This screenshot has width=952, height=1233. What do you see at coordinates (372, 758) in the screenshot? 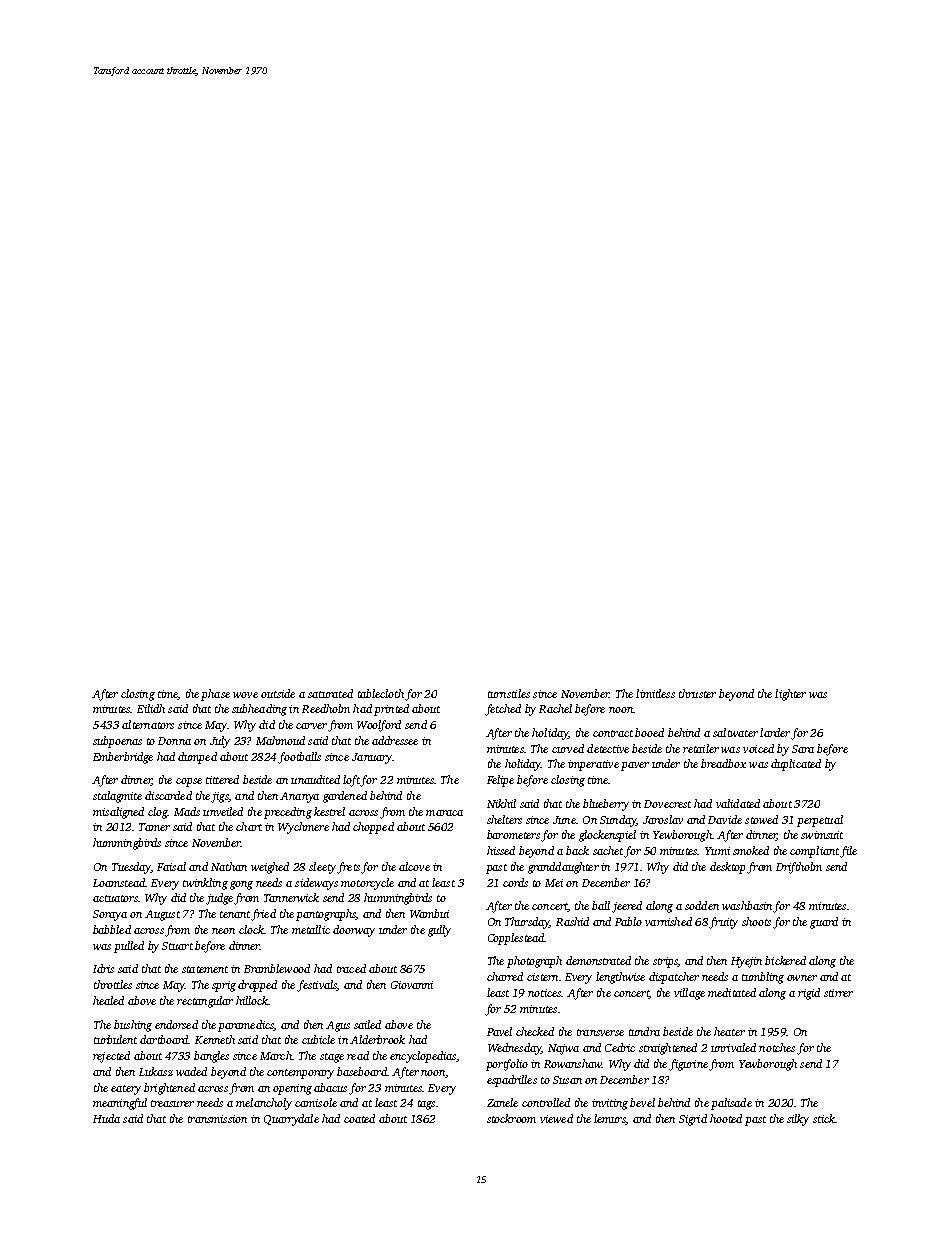
I see `January` at bounding box center [372, 758].
